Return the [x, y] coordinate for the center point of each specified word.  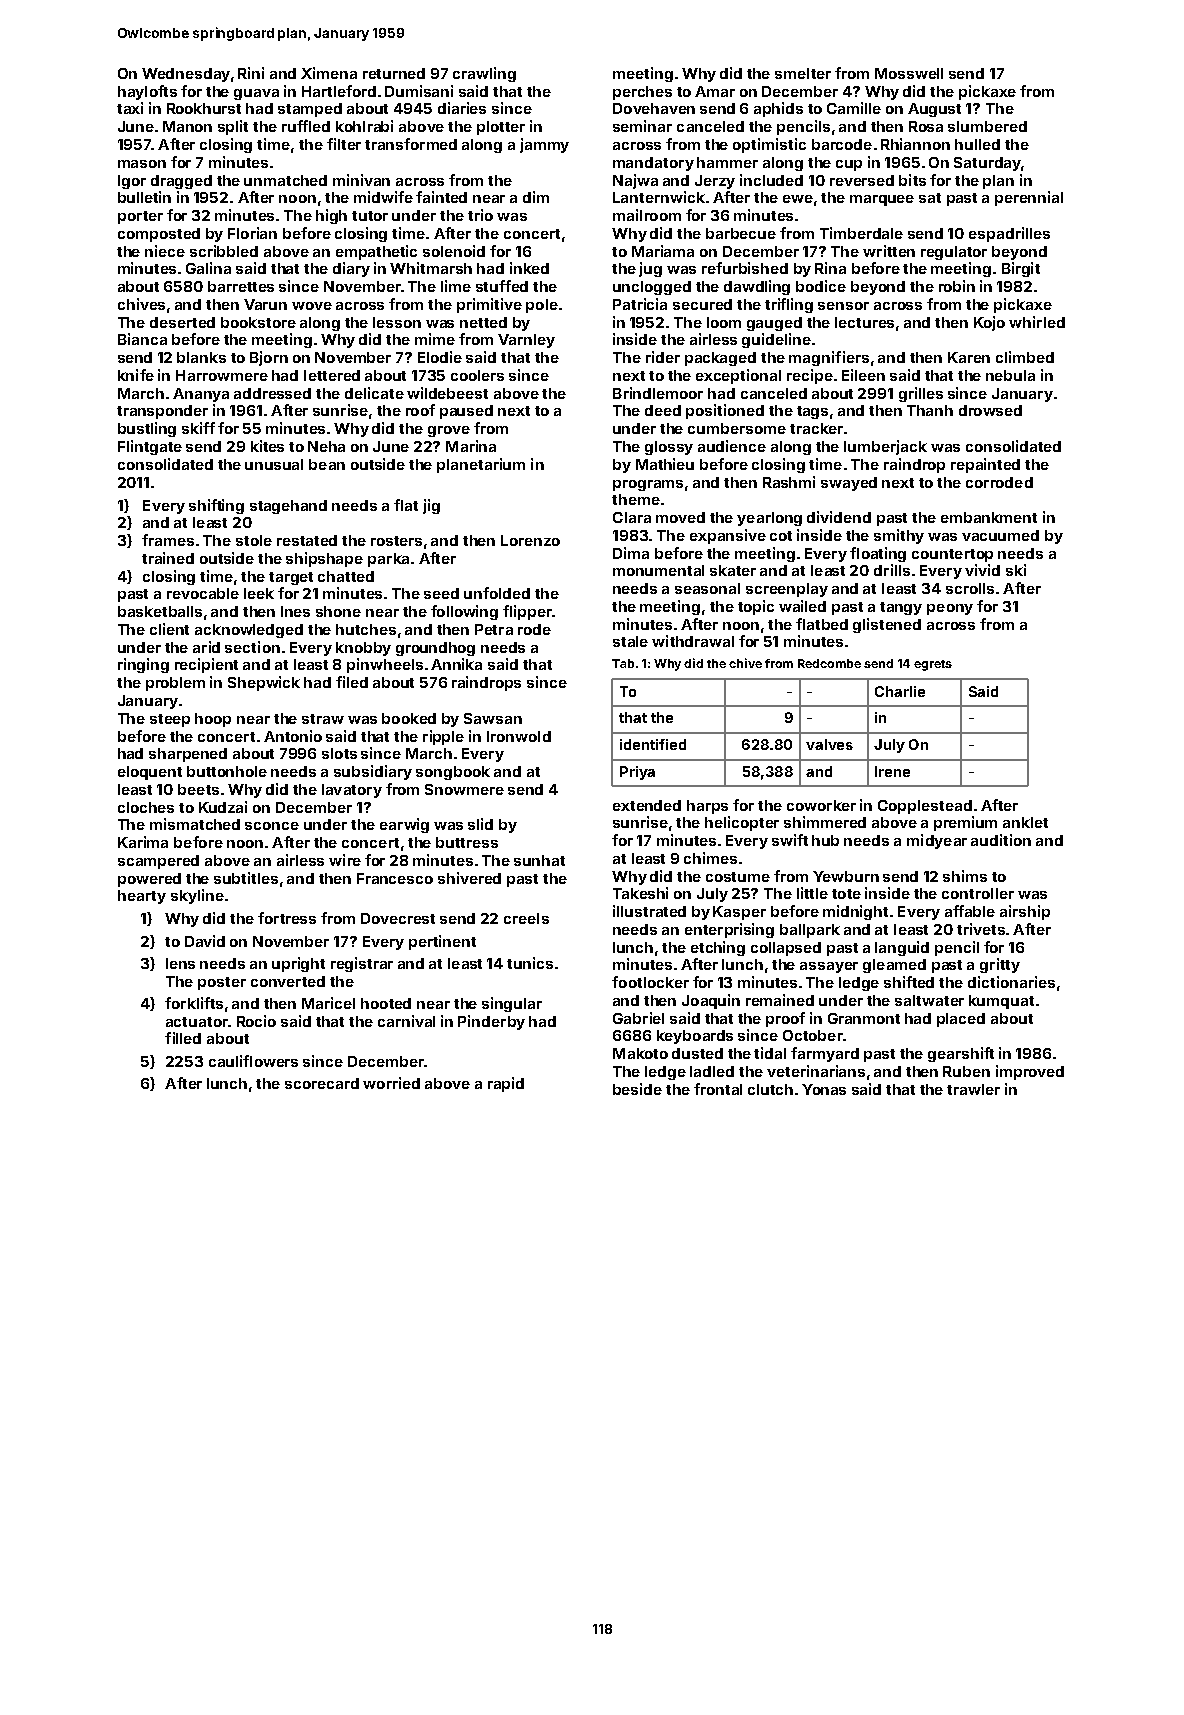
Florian [252, 233]
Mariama [663, 251]
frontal [718, 1089]
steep [170, 720]
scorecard [322, 1083]
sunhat [539, 860]
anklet [1025, 822]
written [889, 251]
